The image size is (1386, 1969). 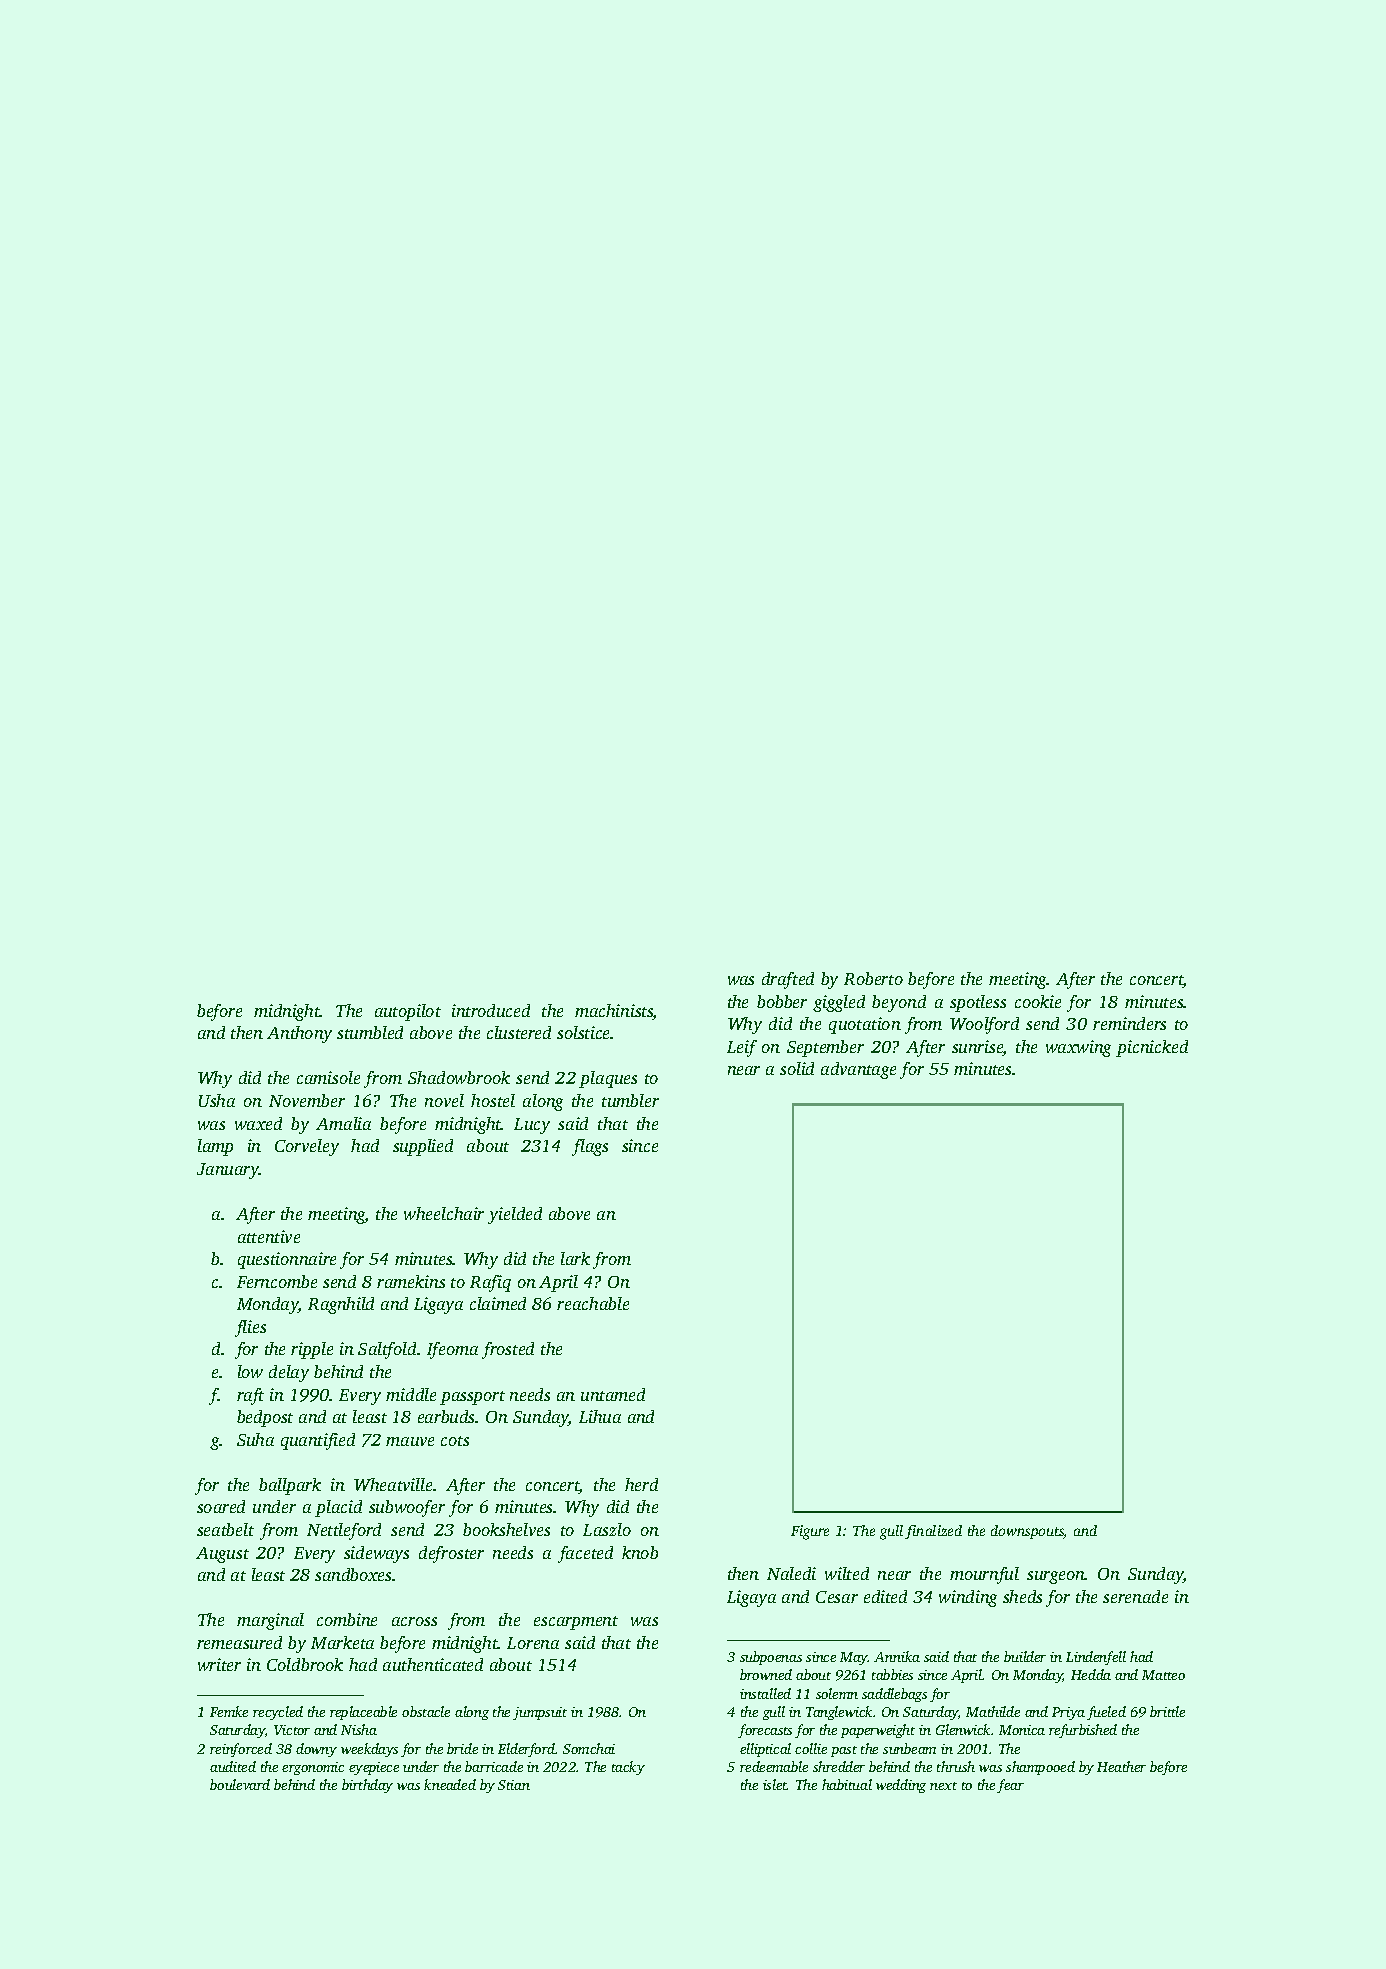 What do you see at coordinates (613, 1394) in the page?
I see `untamed` at bounding box center [613, 1394].
